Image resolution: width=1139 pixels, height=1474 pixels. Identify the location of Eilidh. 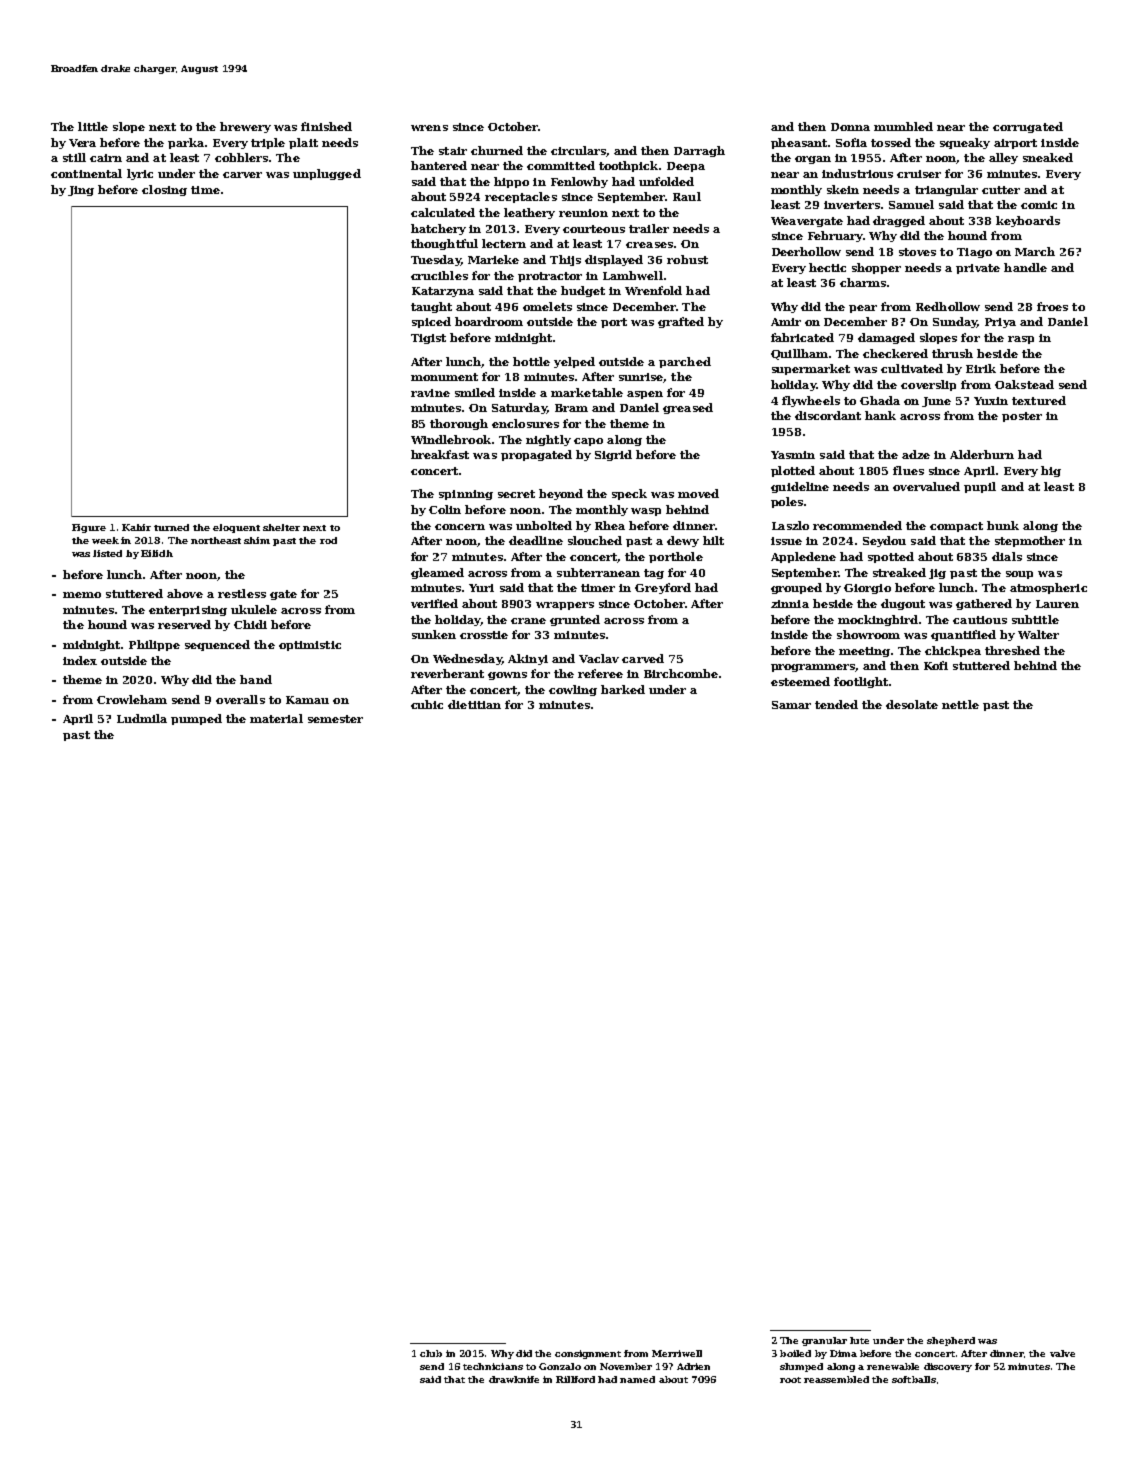
(157, 553).
